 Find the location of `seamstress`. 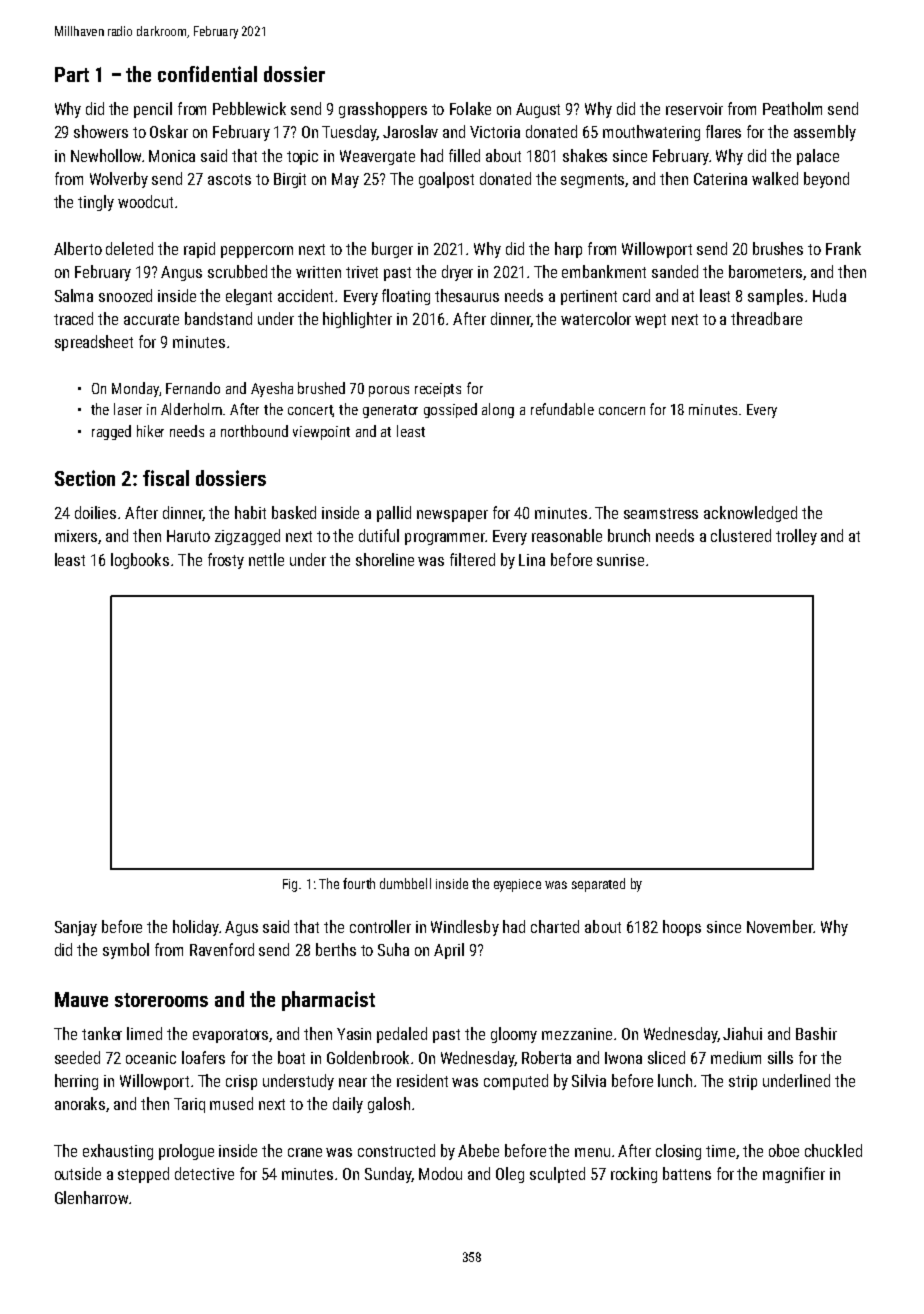

seamstress is located at coordinates (661, 513).
